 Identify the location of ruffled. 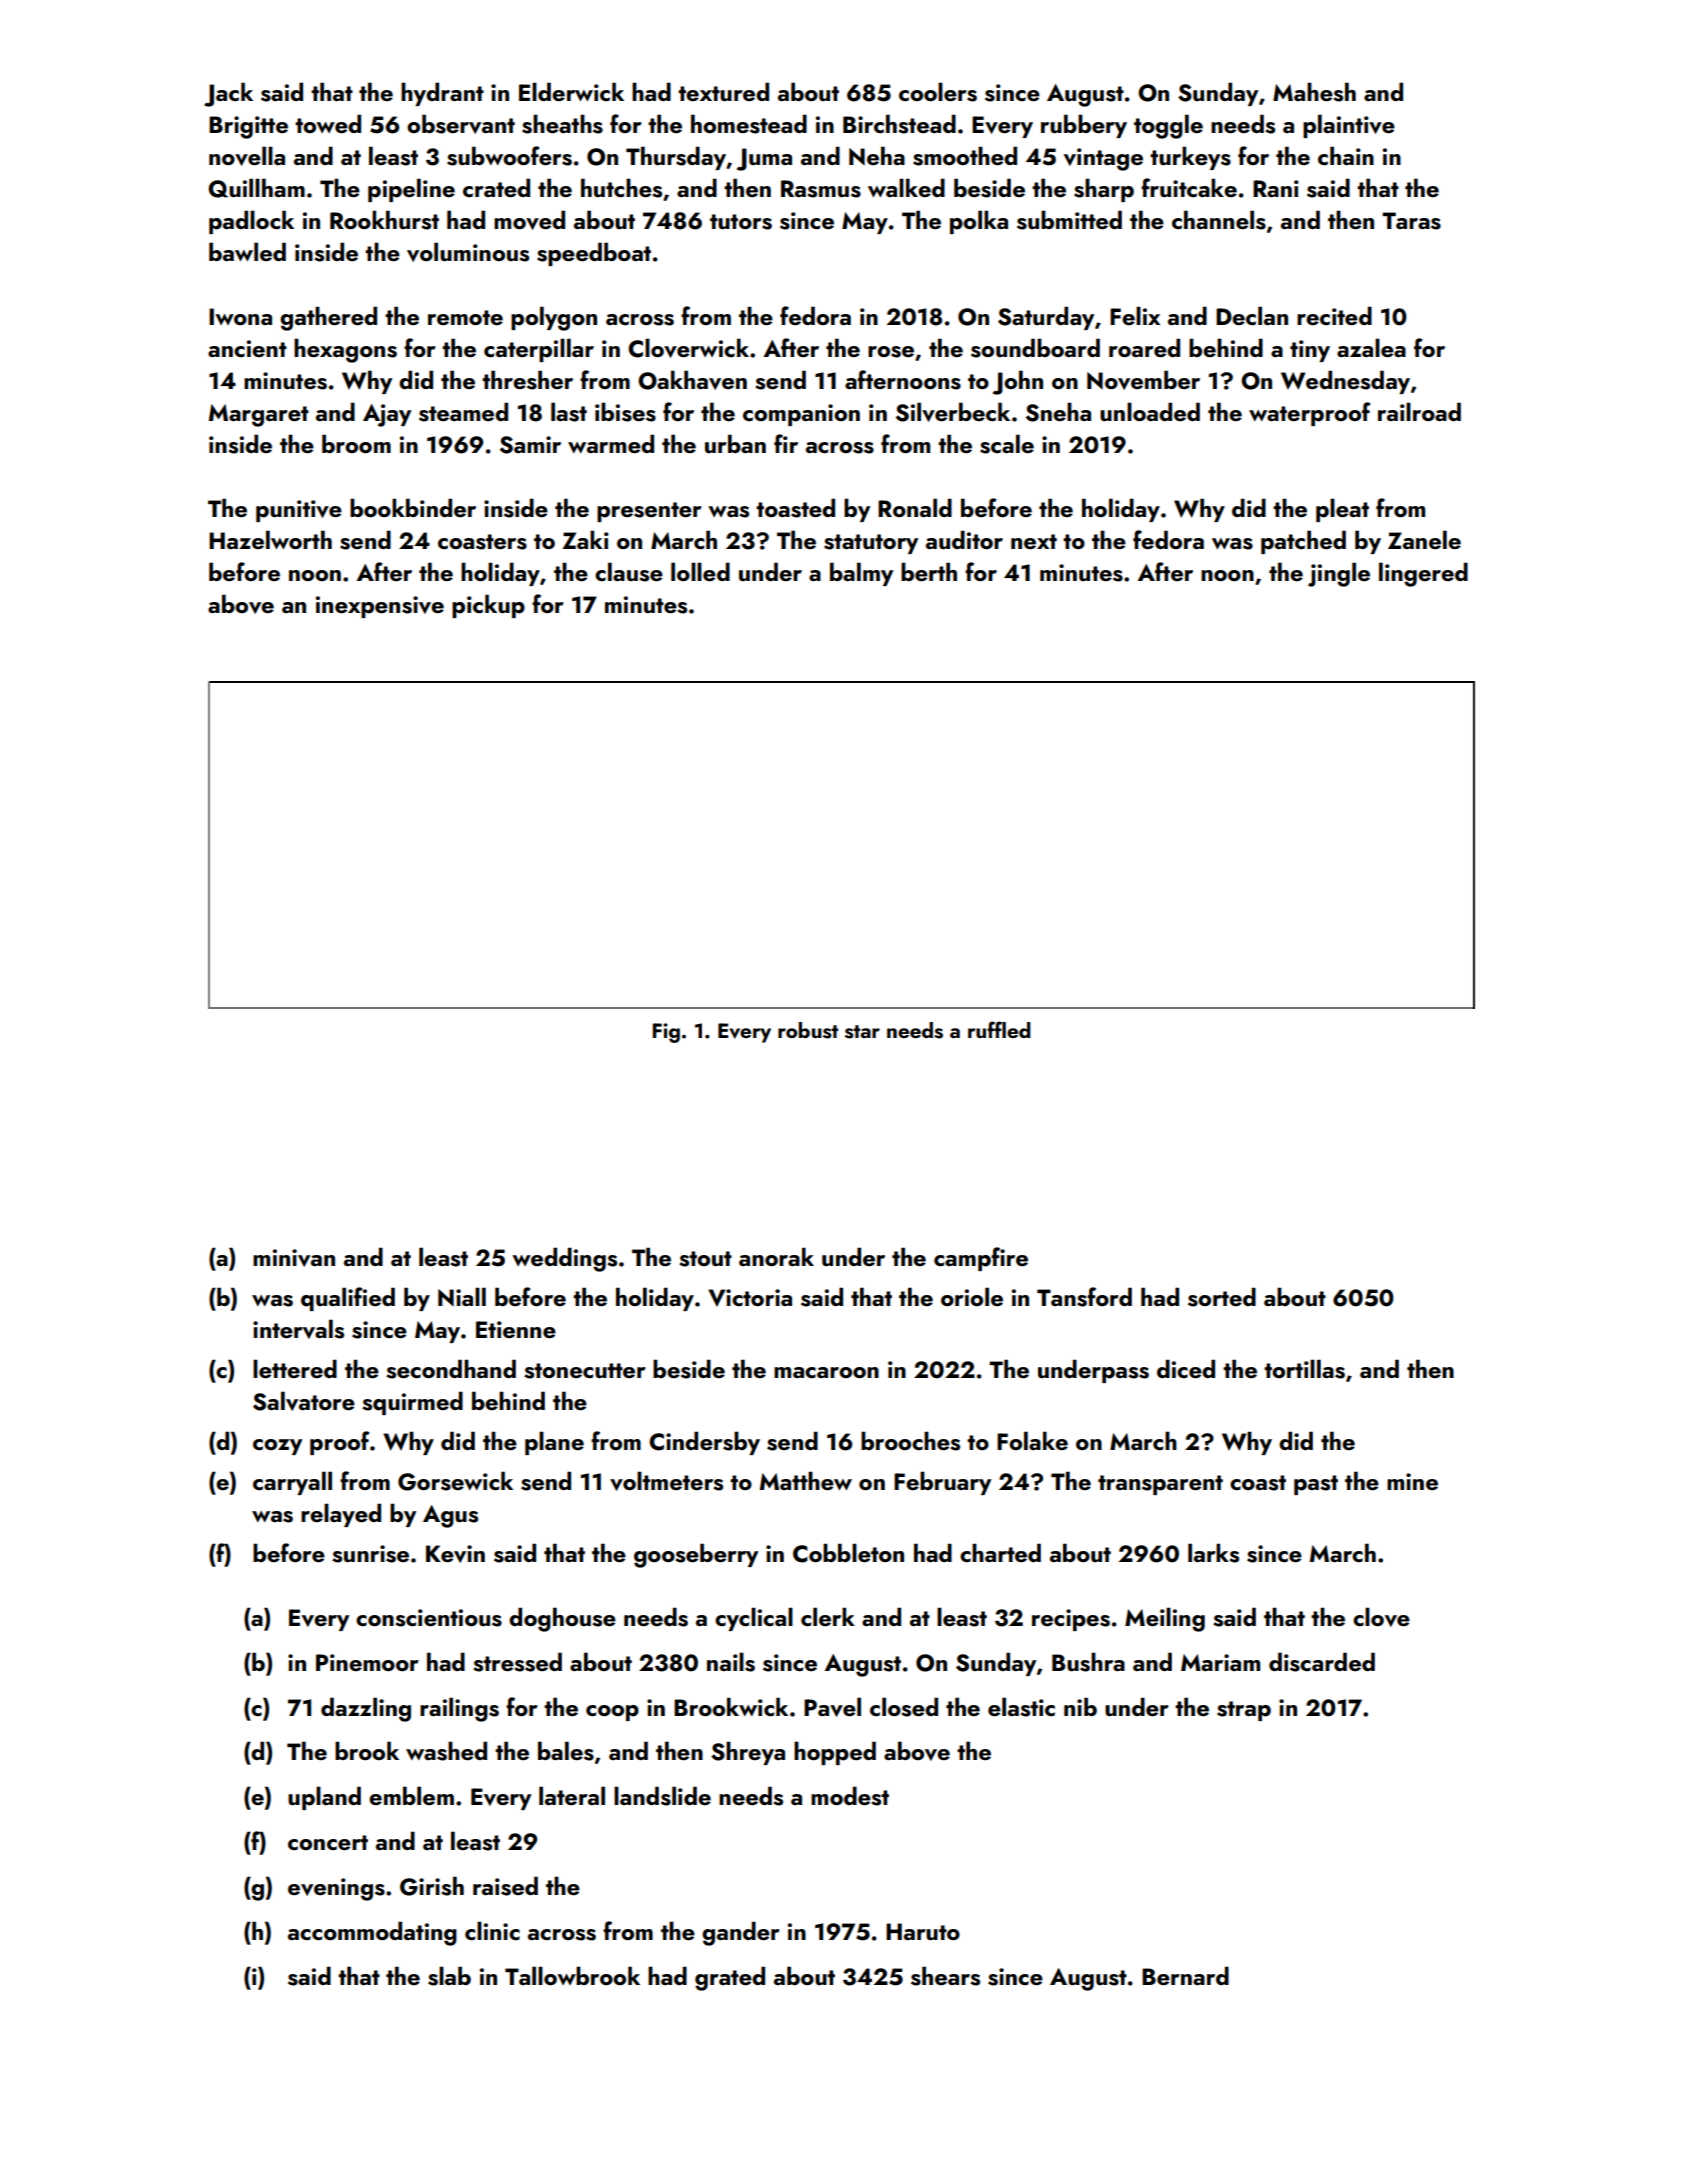
(999, 1029).
